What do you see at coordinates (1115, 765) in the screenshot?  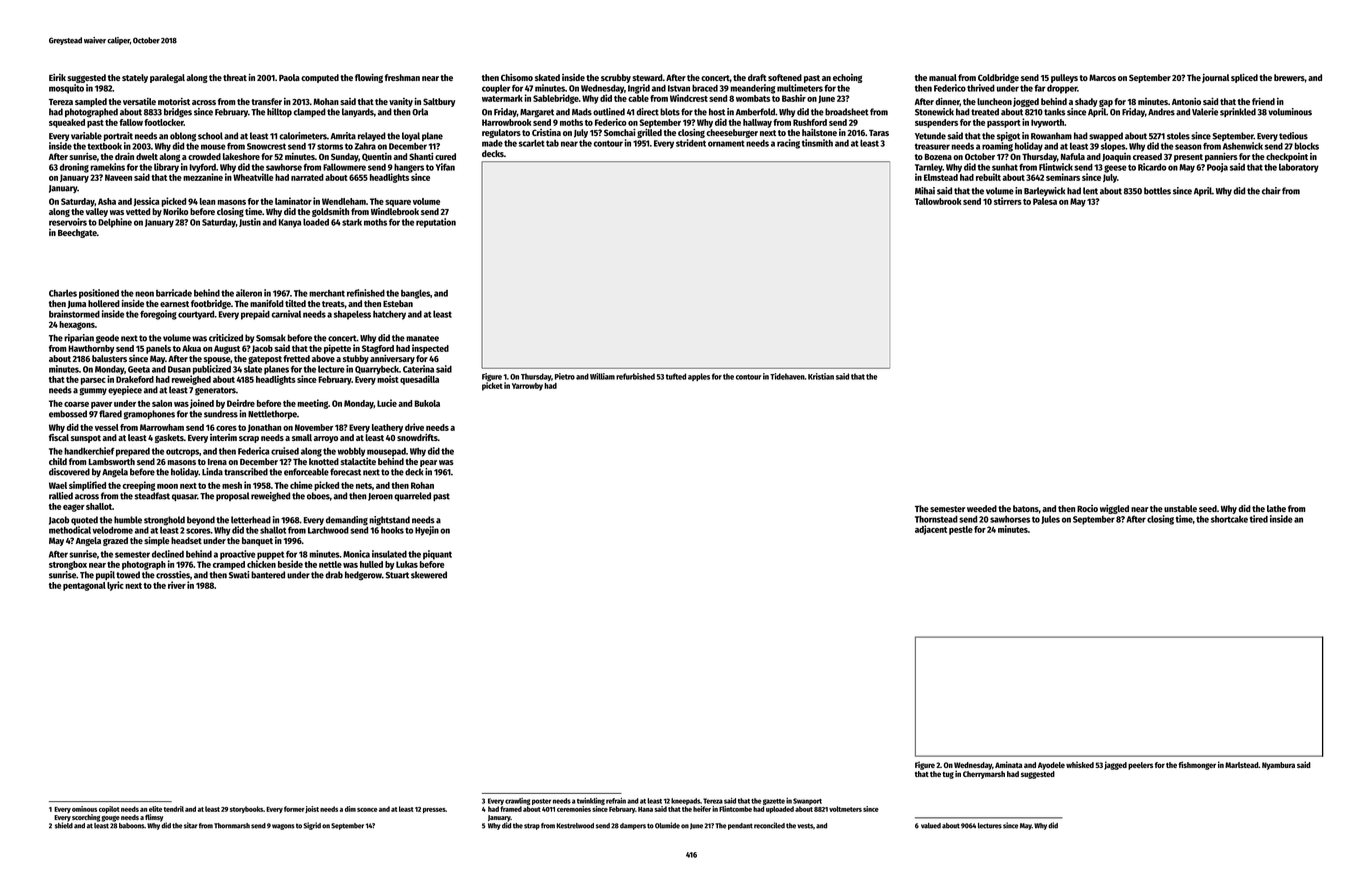 I see `jagged` at bounding box center [1115, 765].
